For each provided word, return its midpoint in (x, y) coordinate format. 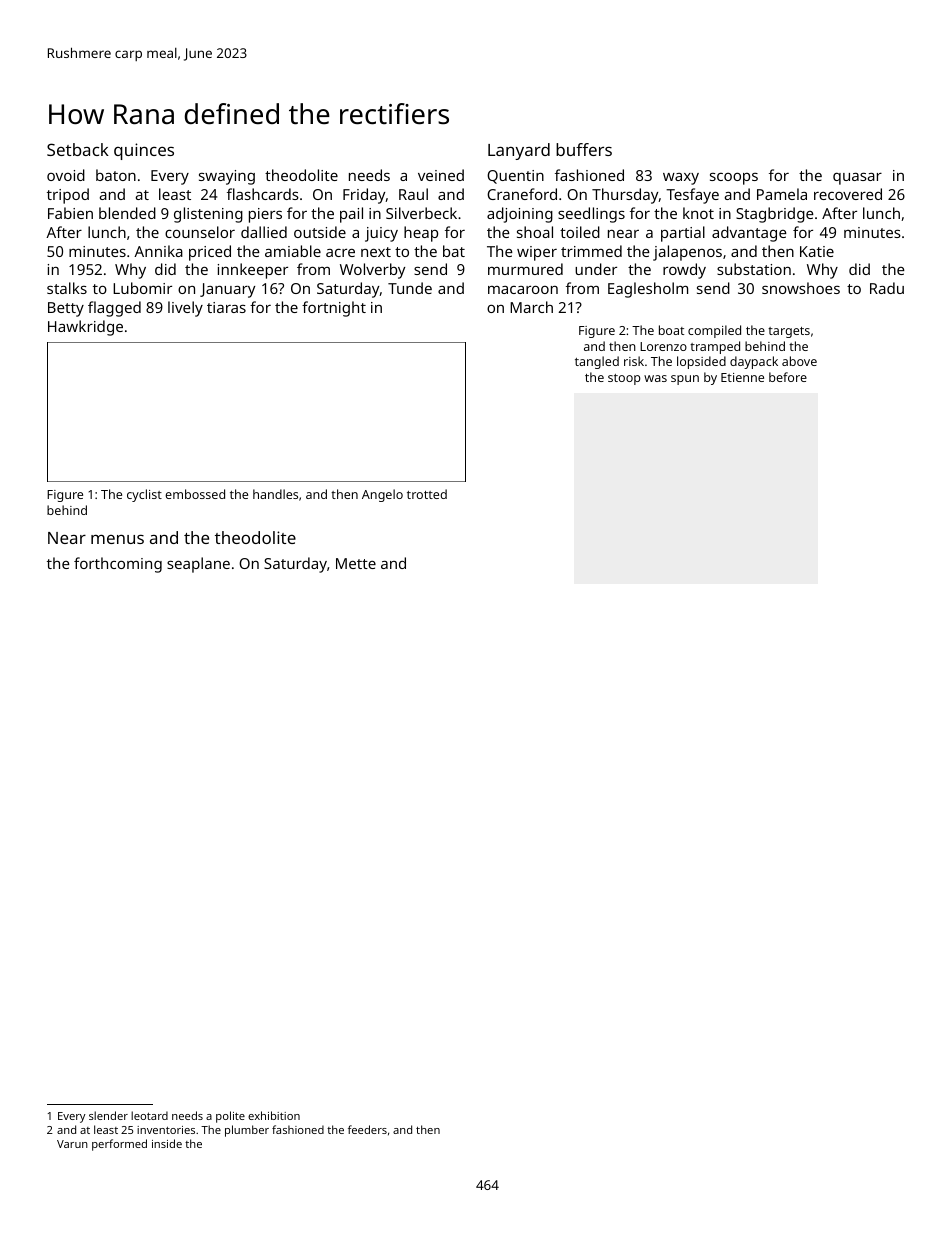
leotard (149, 1115)
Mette (356, 563)
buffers (584, 149)
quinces (144, 151)
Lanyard (519, 151)
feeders (367, 1129)
